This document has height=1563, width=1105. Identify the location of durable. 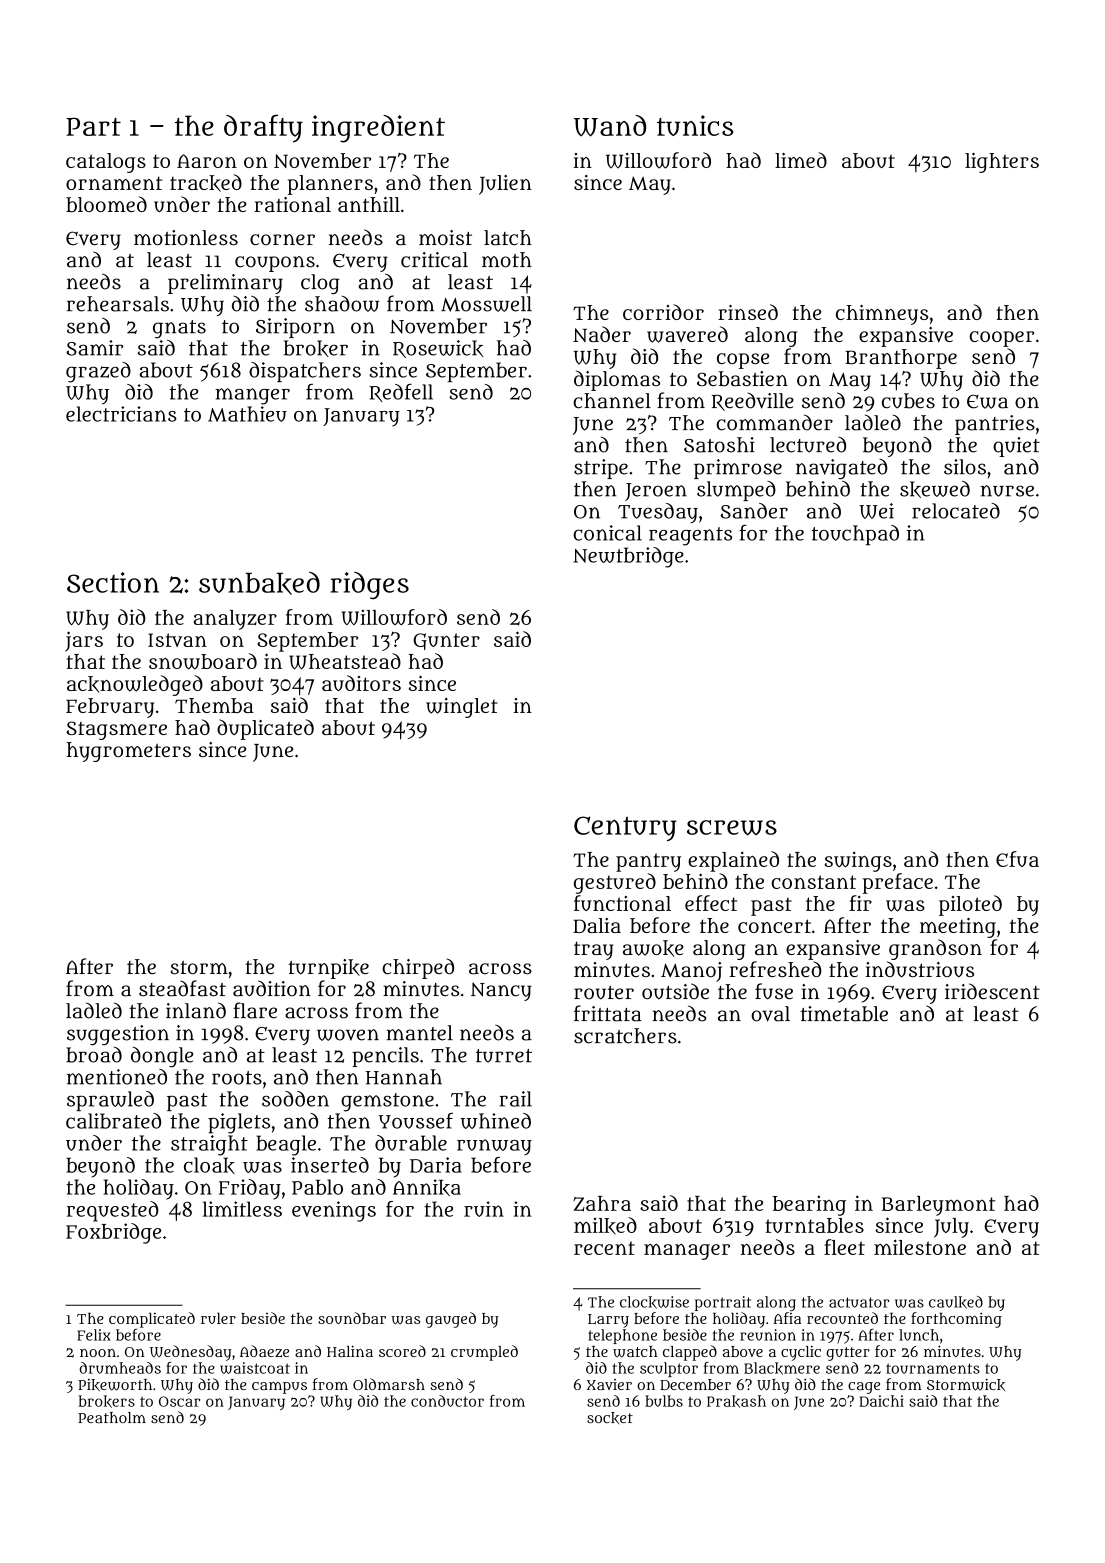
(411, 1143).
